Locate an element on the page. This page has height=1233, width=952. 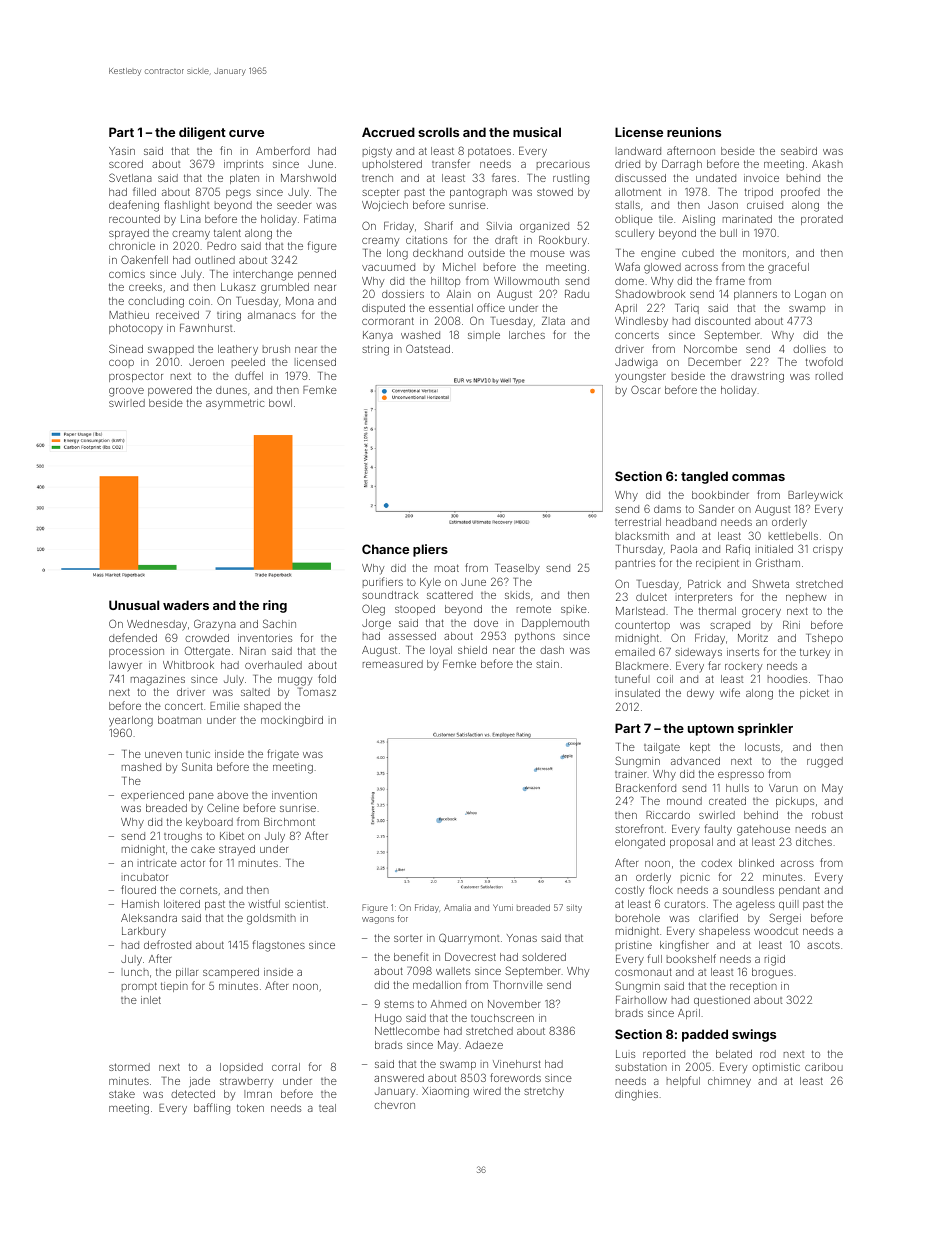
seabird is located at coordinates (799, 151).
